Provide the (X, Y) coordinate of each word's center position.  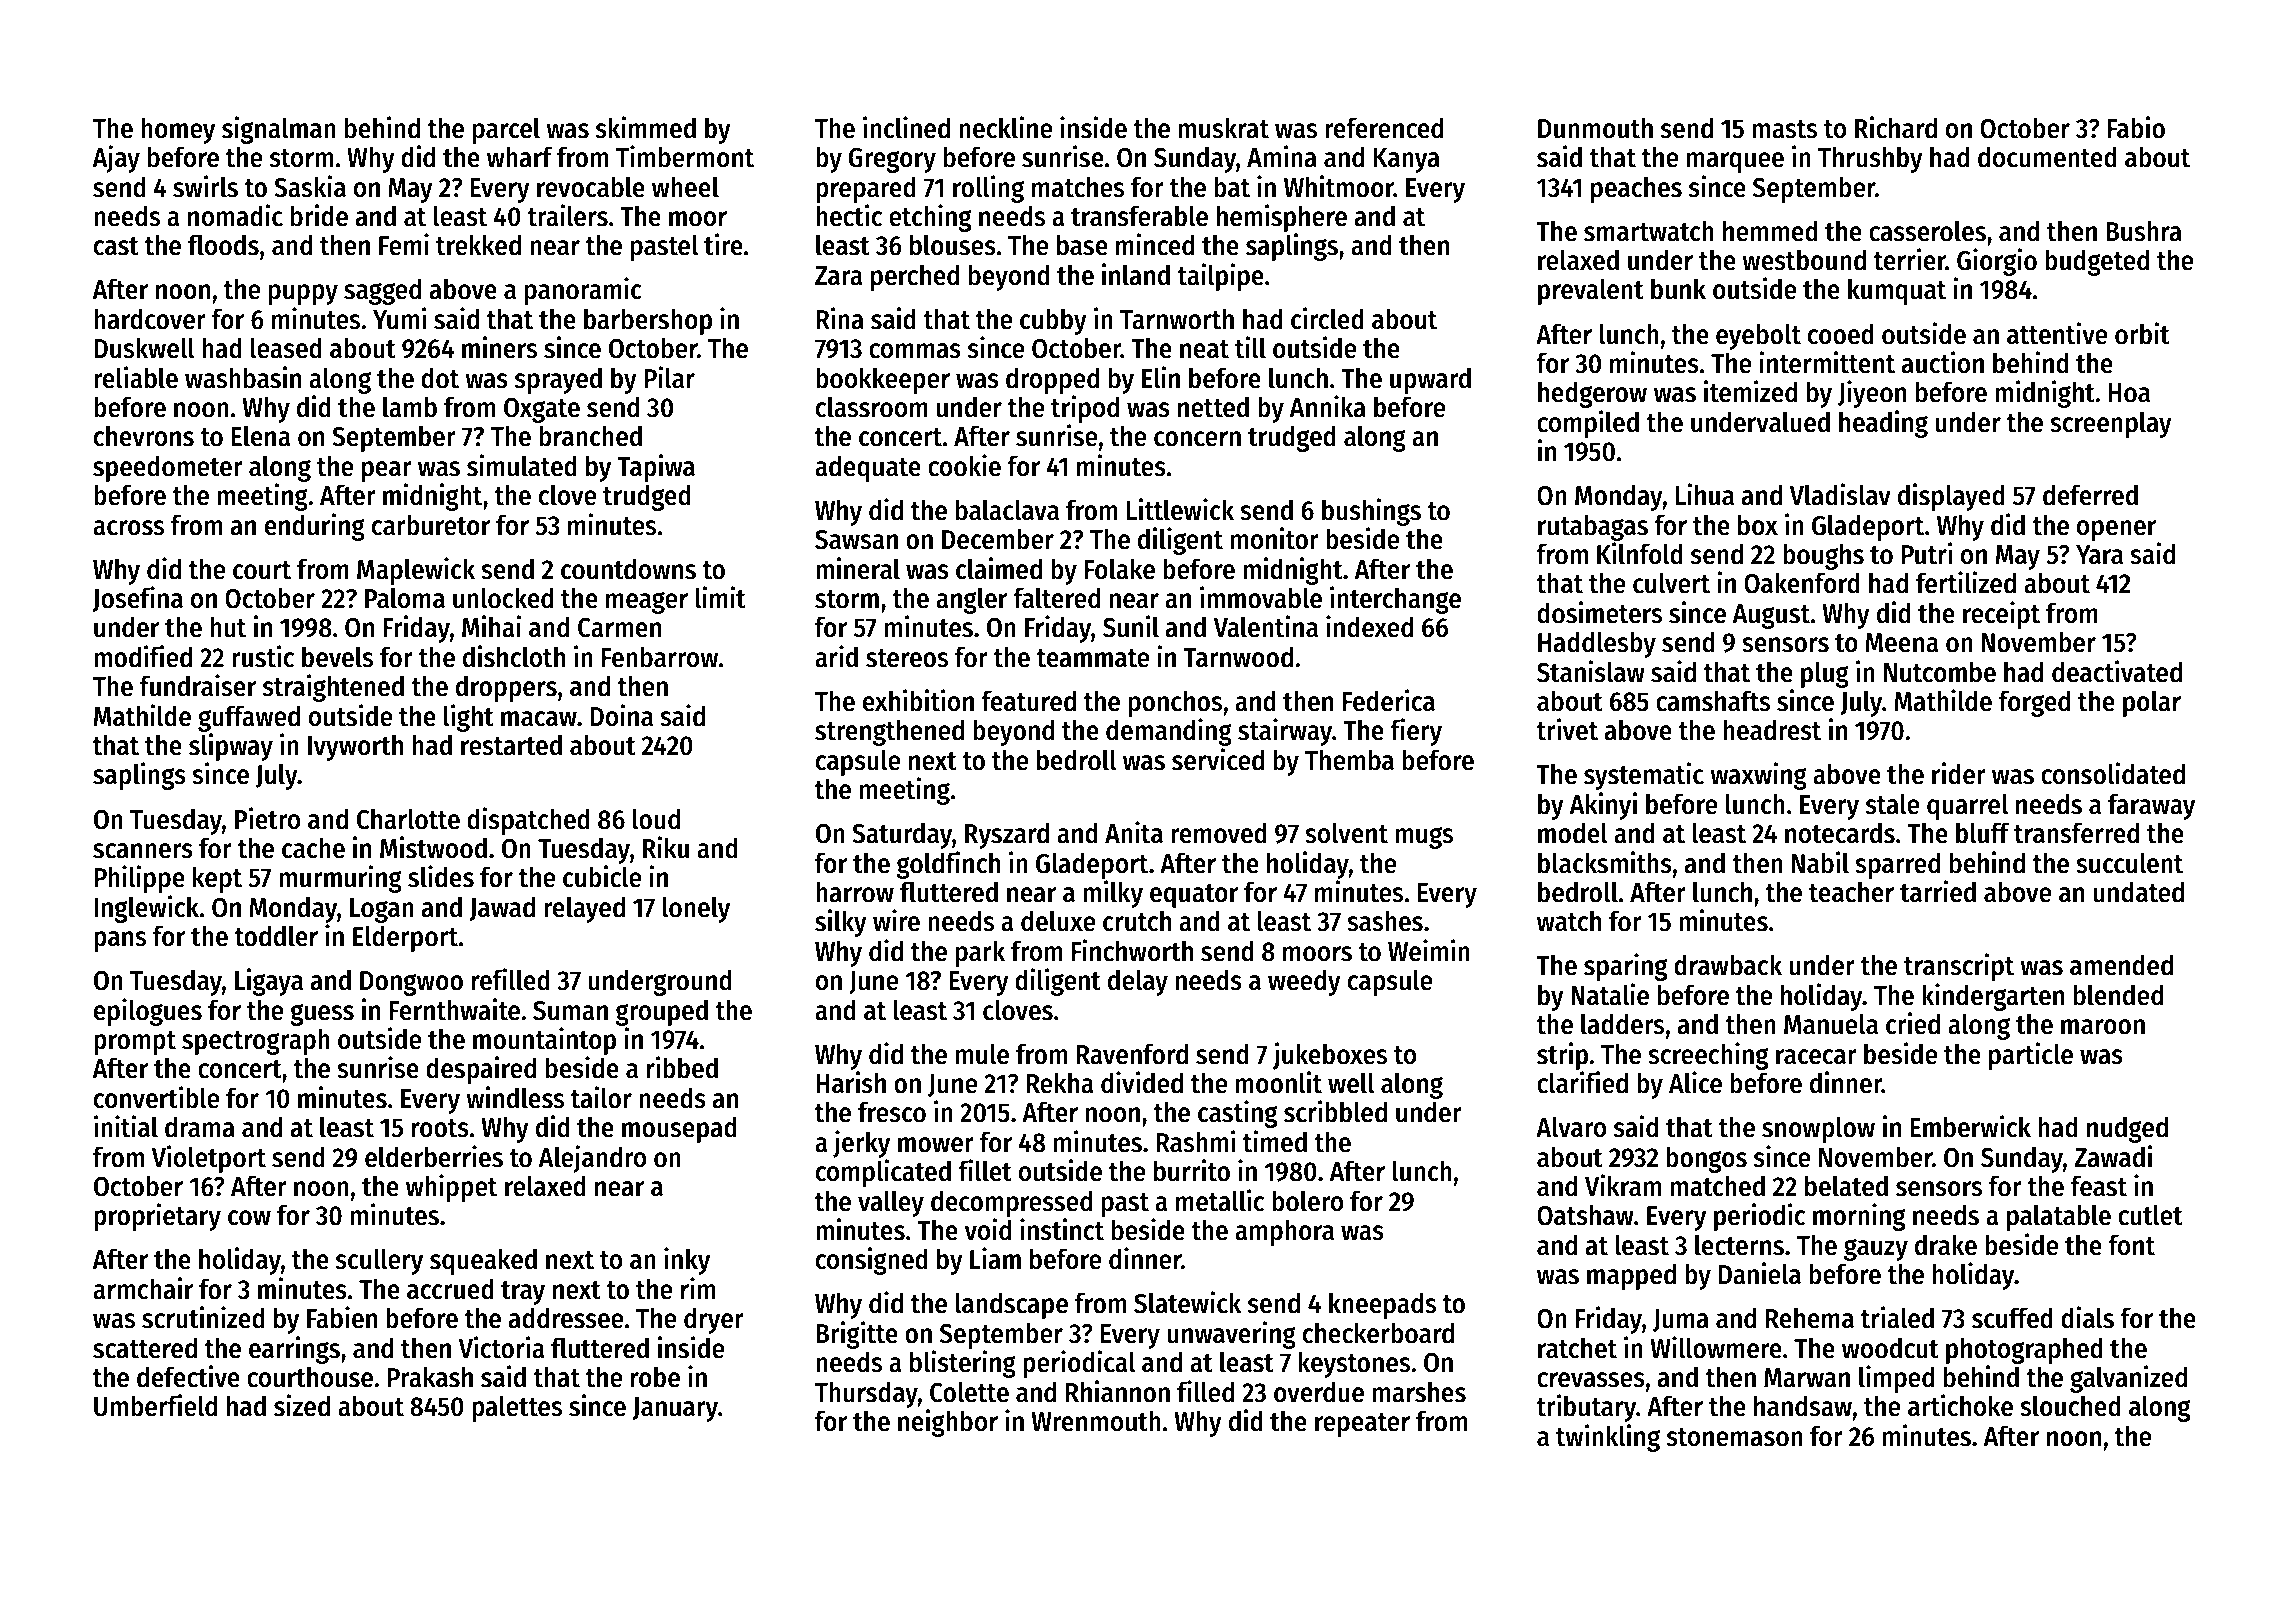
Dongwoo (411, 983)
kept (217, 879)
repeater (1362, 1425)
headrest (1772, 730)
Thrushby (1870, 159)
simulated (522, 465)
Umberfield (155, 1405)
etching (930, 218)
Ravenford (1132, 1054)
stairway (1285, 732)
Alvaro (1571, 1127)
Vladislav (1840, 494)
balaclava (1007, 510)
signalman (279, 130)
